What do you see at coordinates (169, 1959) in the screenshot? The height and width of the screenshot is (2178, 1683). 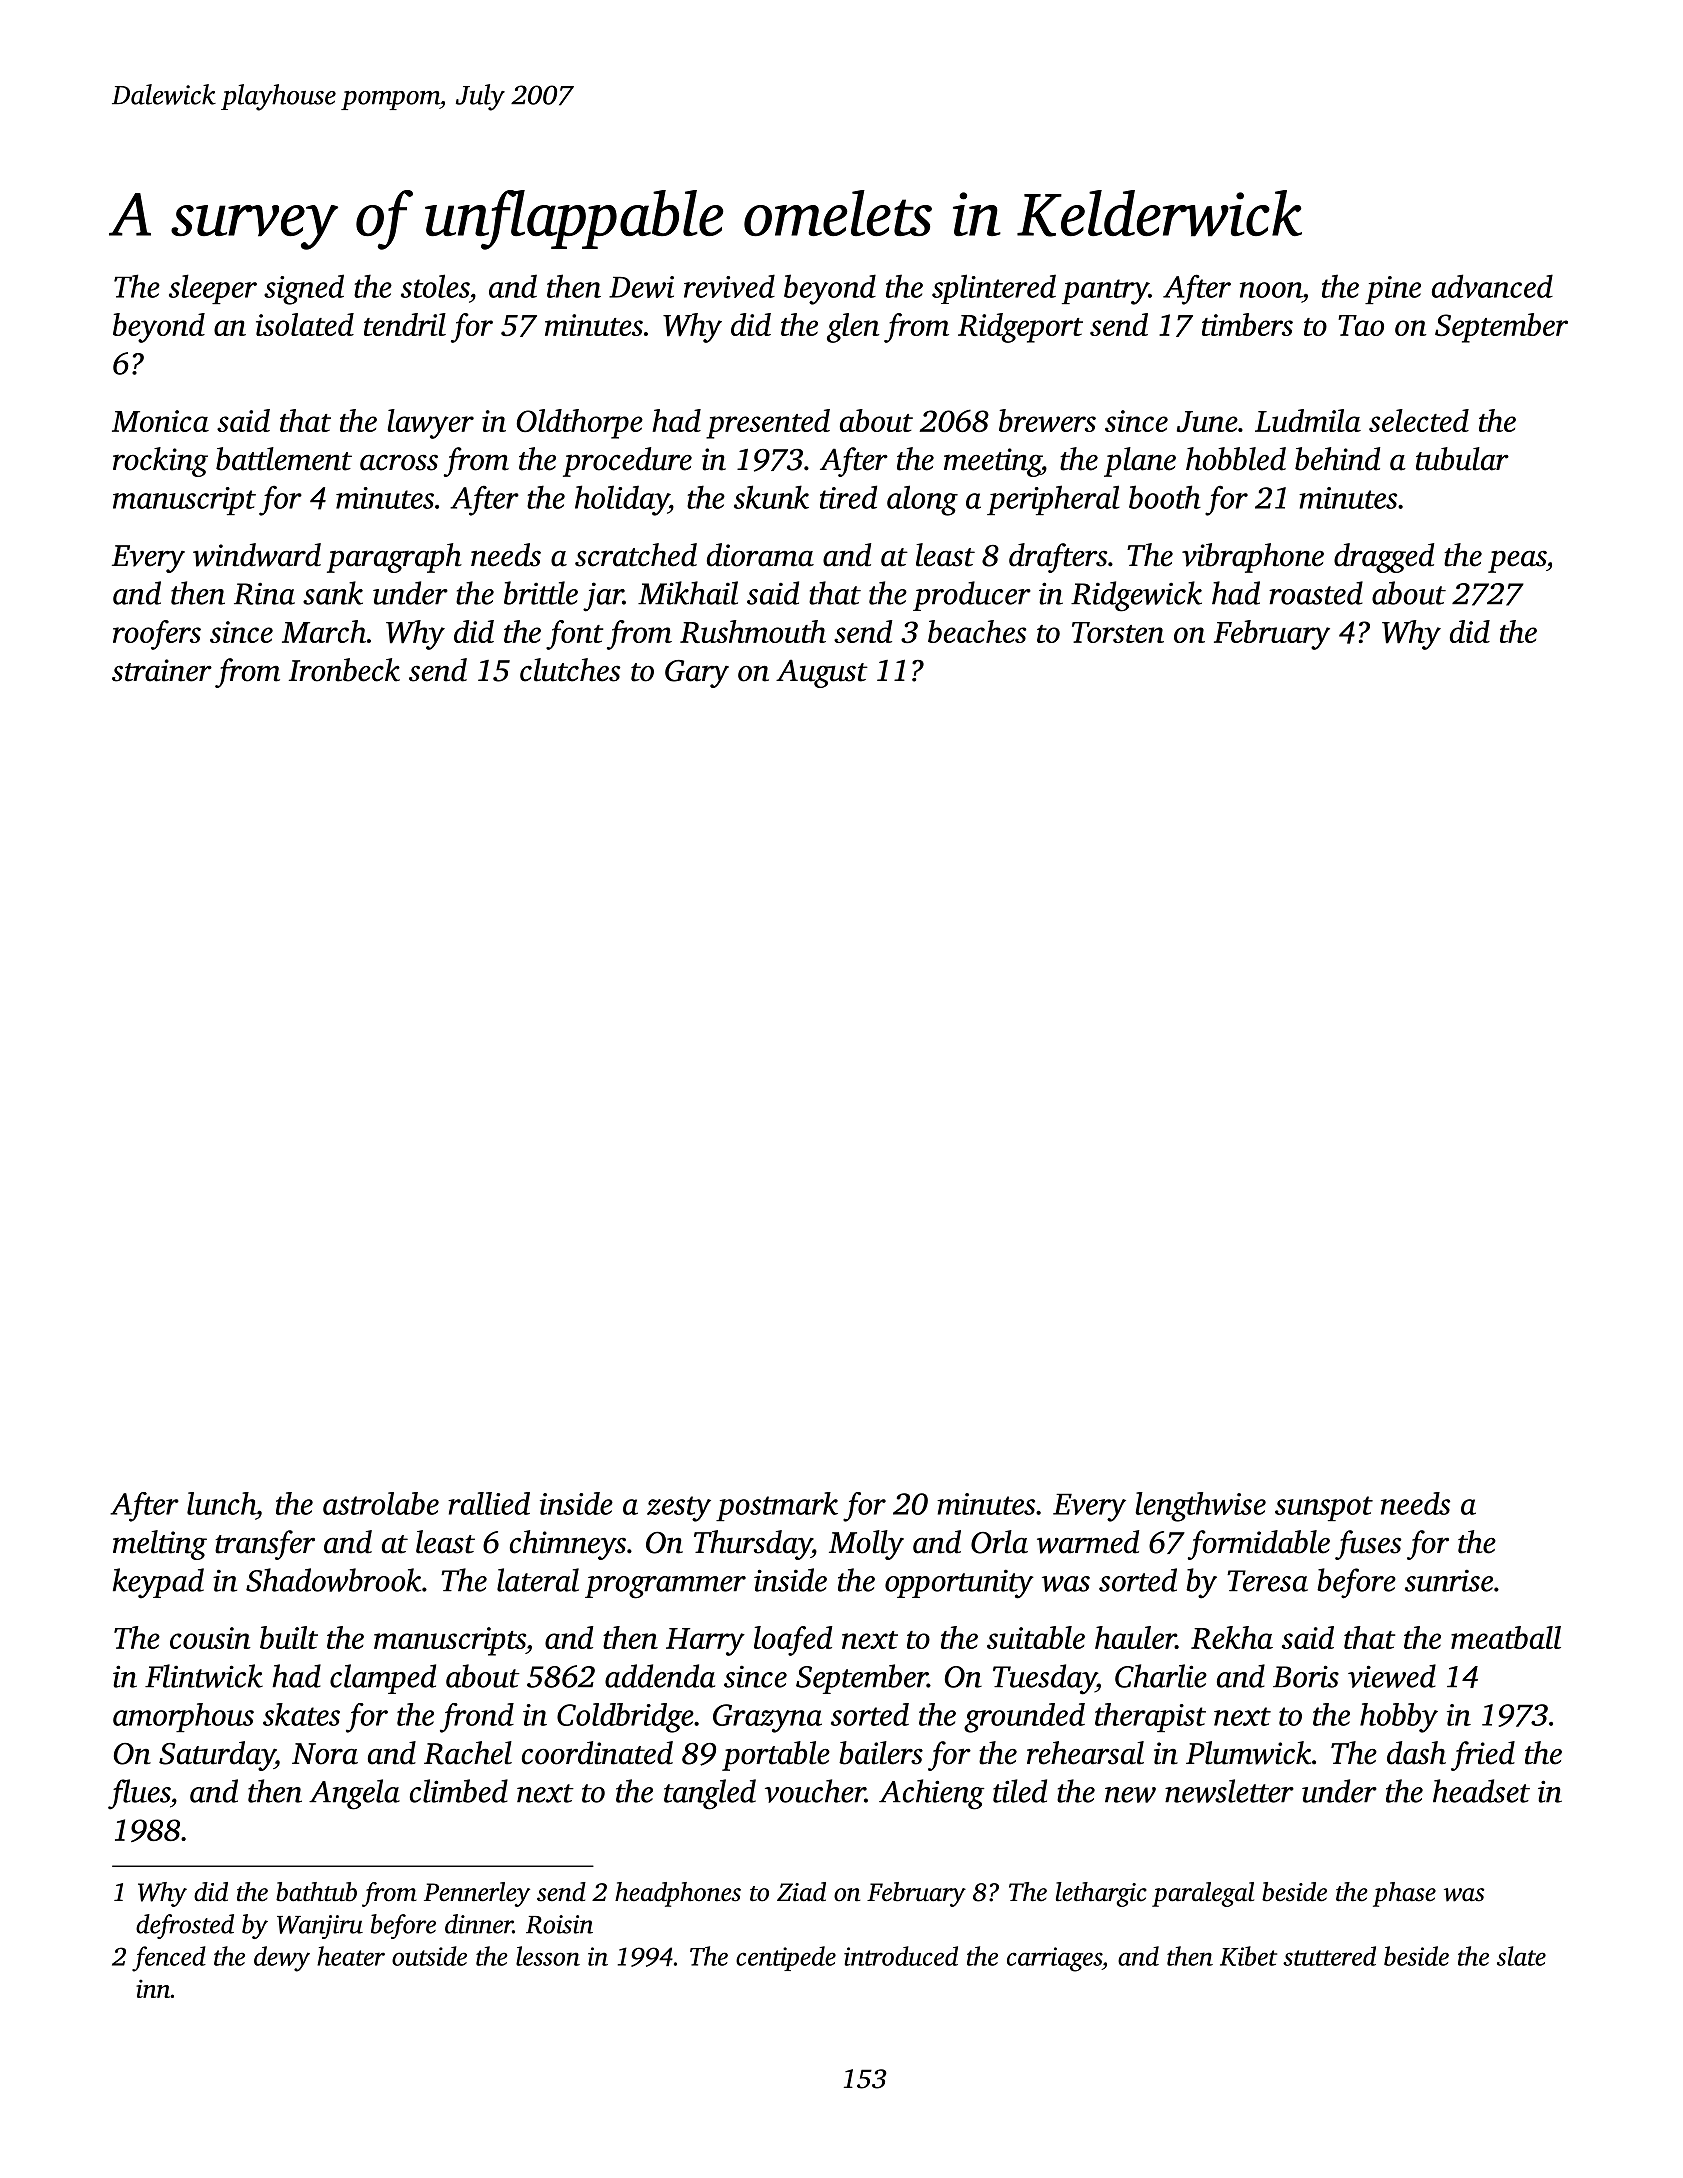 I see `fenced` at bounding box center [169, 1959].
